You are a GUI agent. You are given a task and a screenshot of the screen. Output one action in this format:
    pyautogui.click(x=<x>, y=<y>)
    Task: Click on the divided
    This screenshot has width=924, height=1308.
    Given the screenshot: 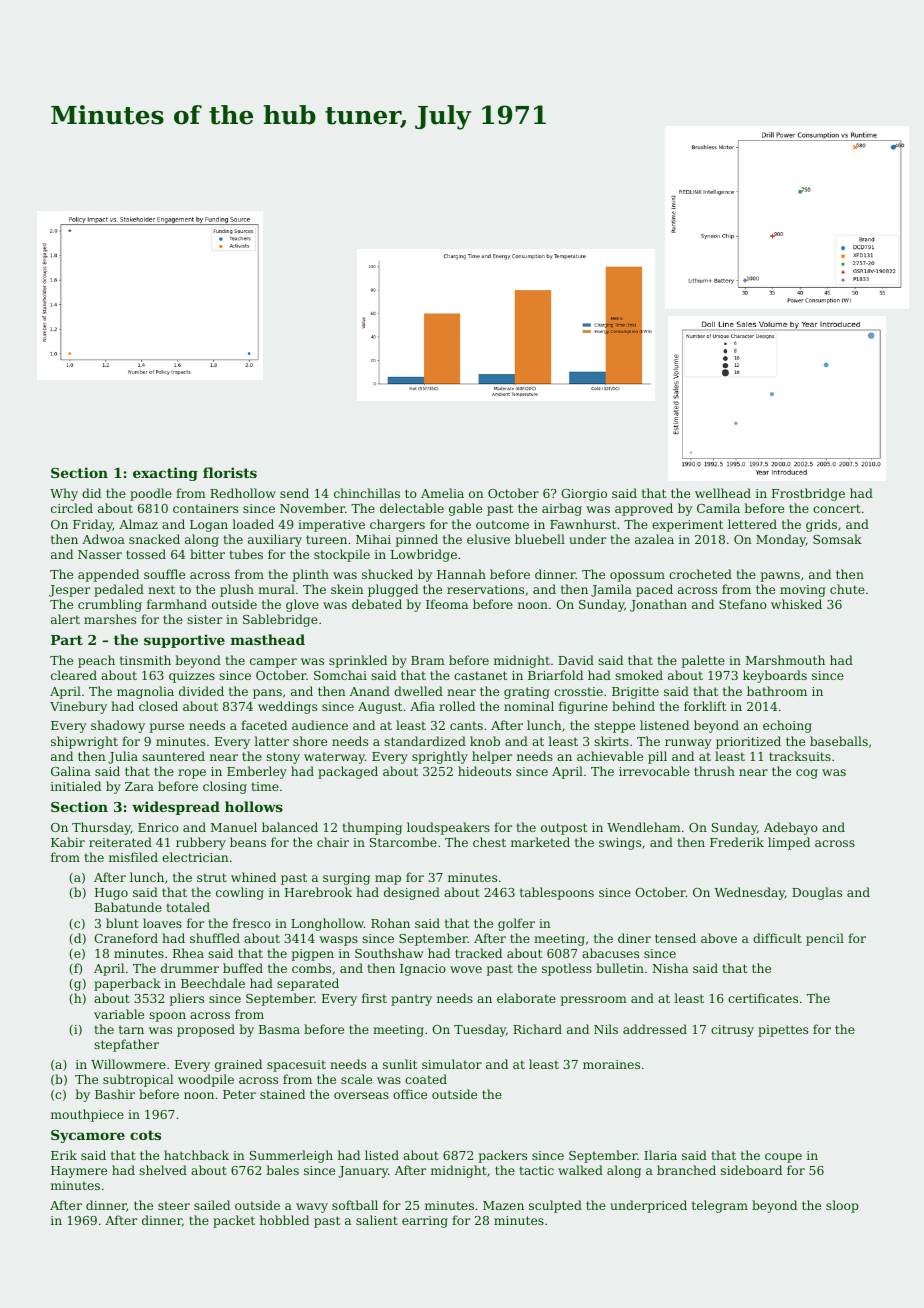 What is the action you would take?
    pyautogui.click(x=201, y=691)
